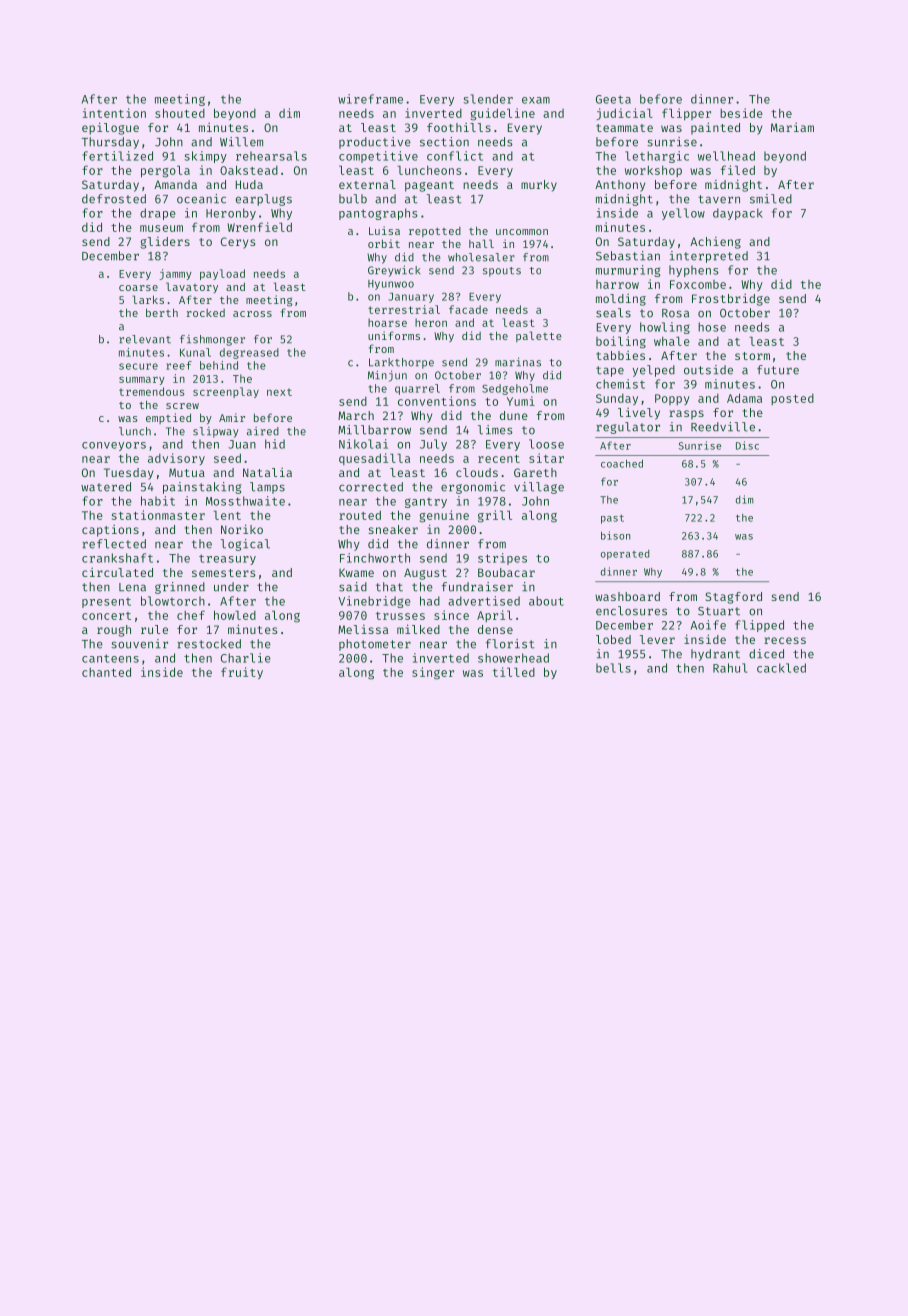 This screenshot has width=908, height=1316. What do you see at coordinates (106, 672) in the screenshot?
I see `chanted` at bounding box center [106, 672].
